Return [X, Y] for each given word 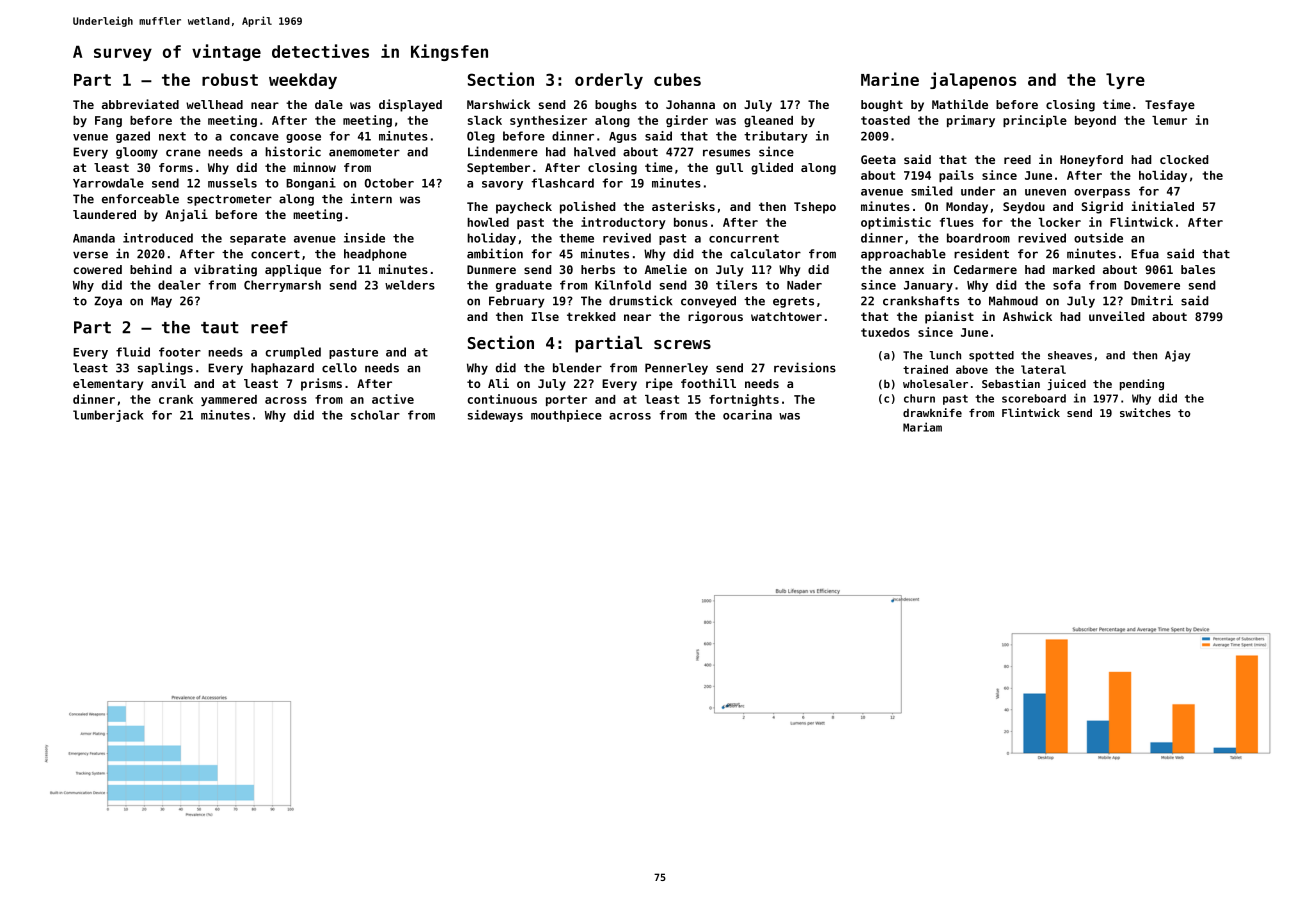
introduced [158, 238]
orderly [609, 81]
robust [230, 79]
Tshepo [815, 208]
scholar [375, 415]
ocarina [747, 415]
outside [1098, 238]
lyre [1125, 81]
